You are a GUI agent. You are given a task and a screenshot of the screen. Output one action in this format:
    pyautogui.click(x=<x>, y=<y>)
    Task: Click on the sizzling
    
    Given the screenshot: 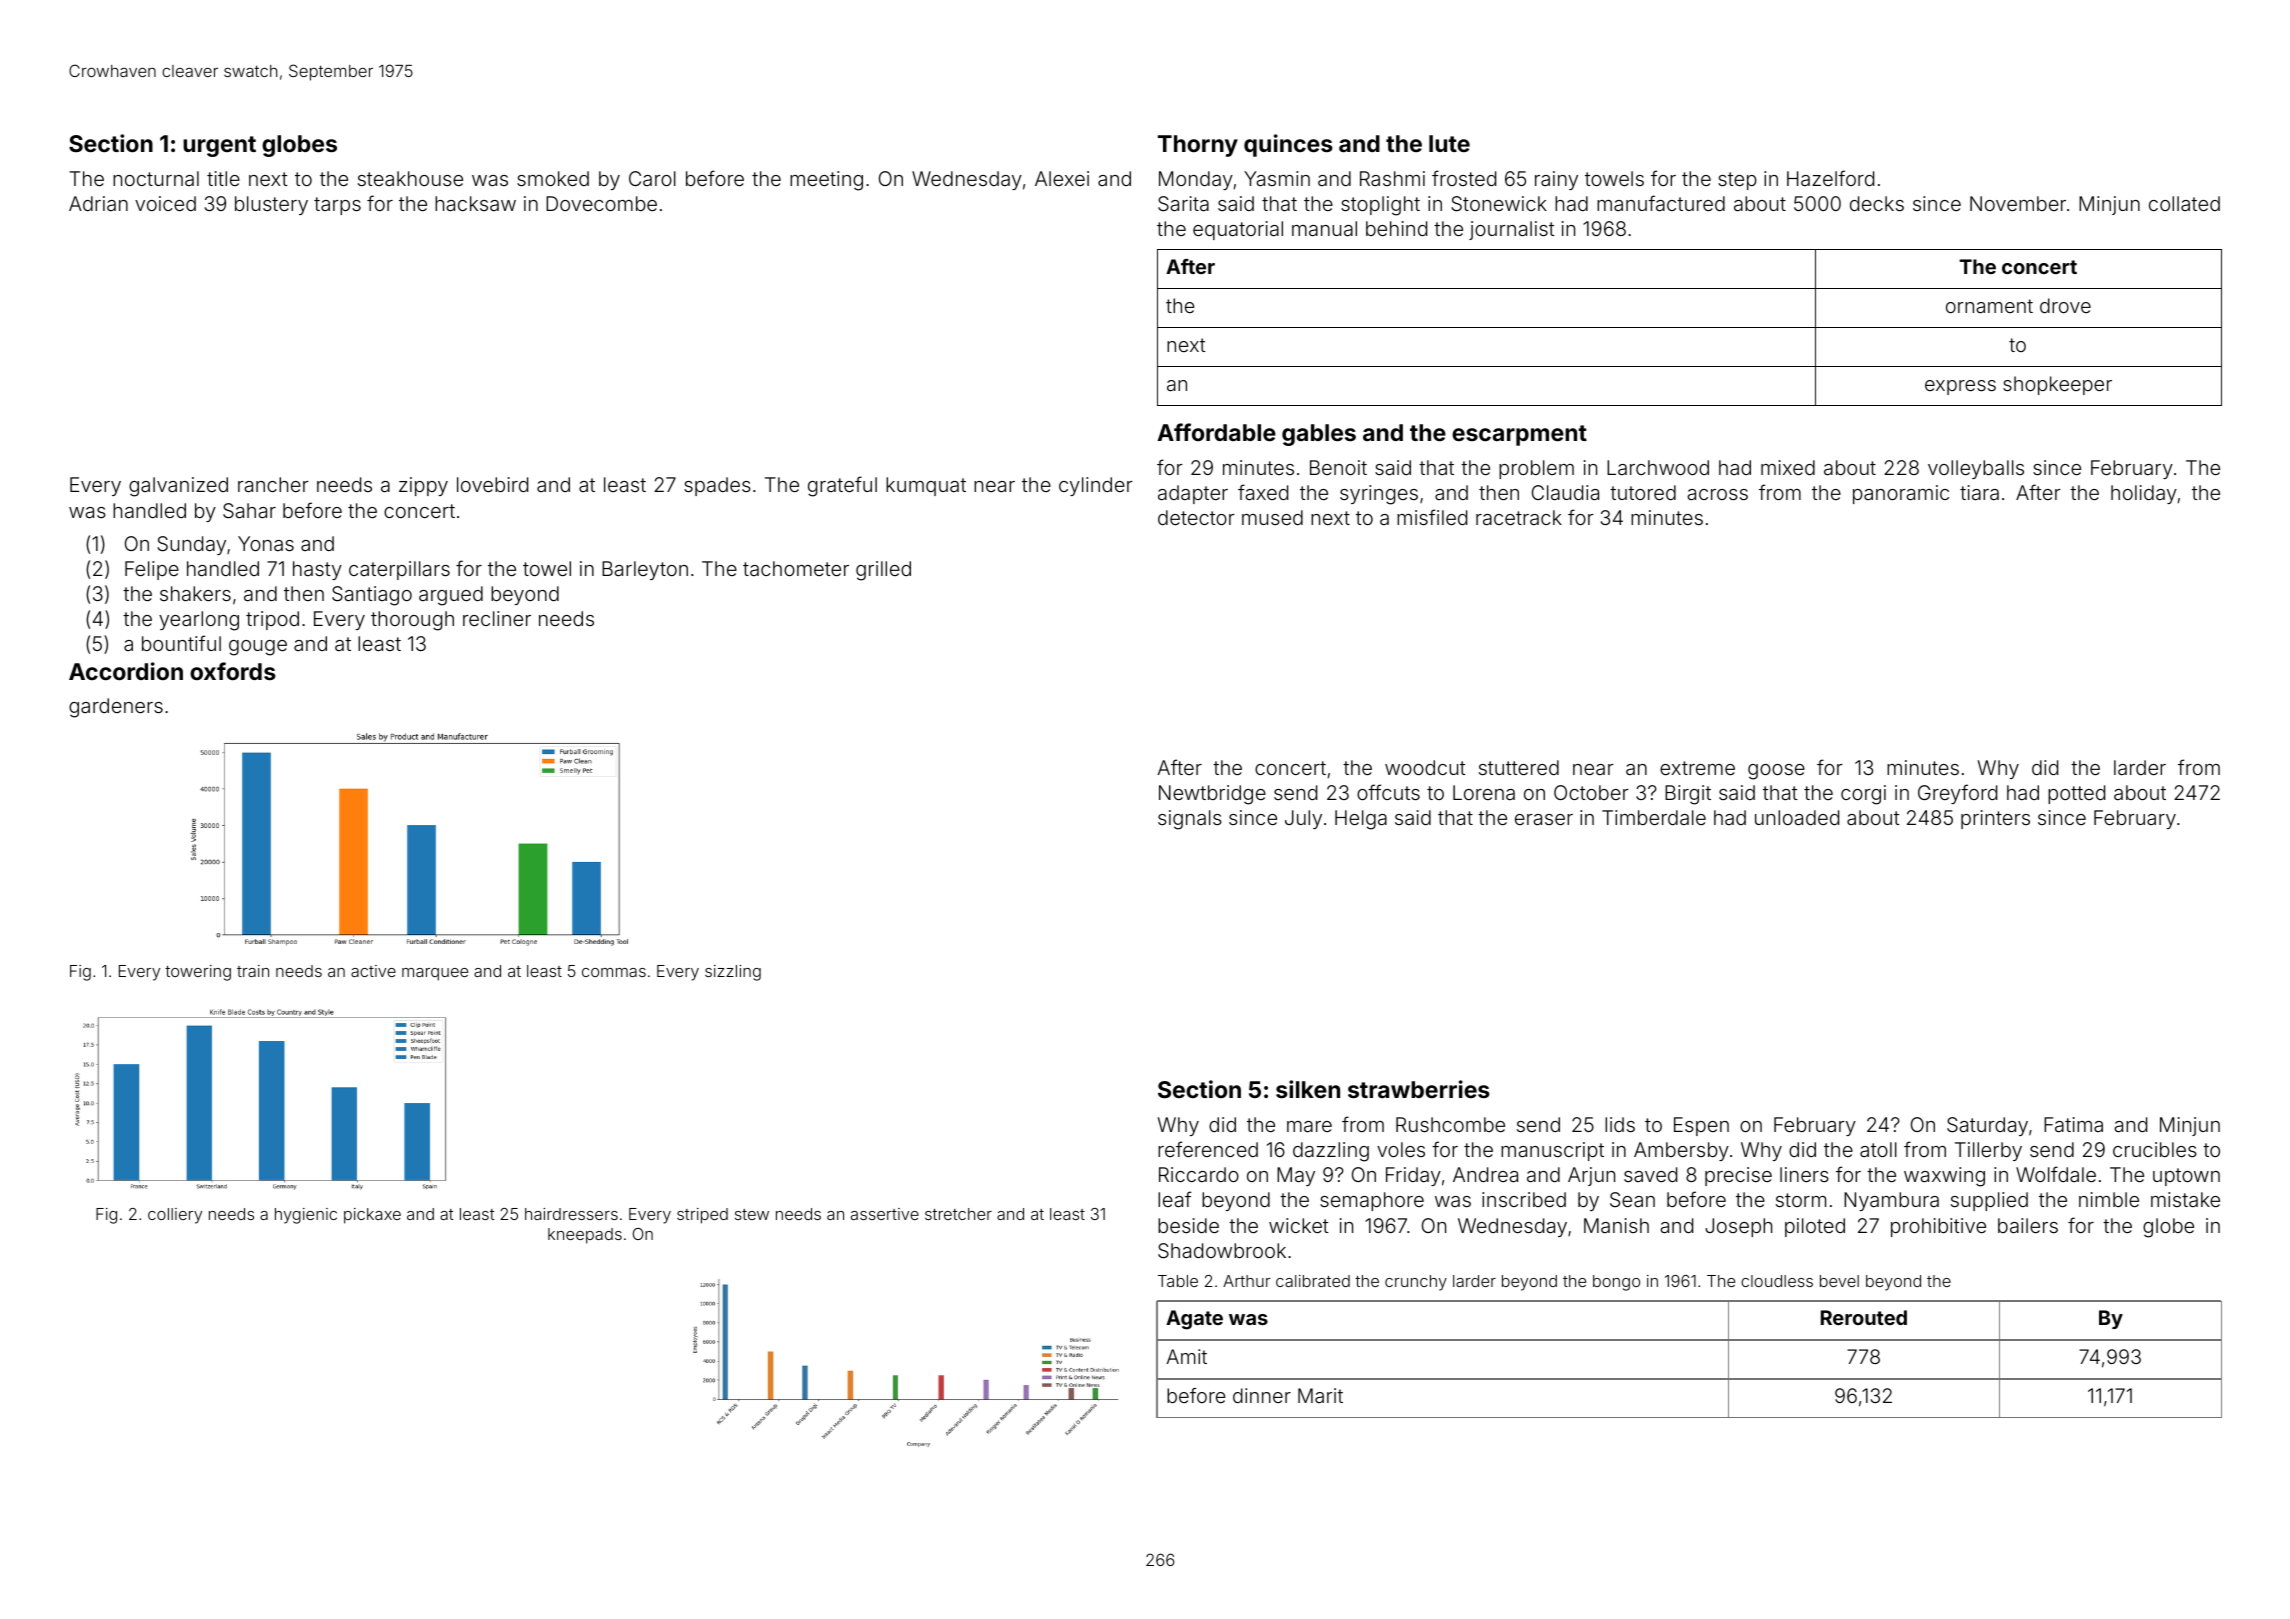 What is the action you would take?
    pyautogui.click(x=733, y=973)
